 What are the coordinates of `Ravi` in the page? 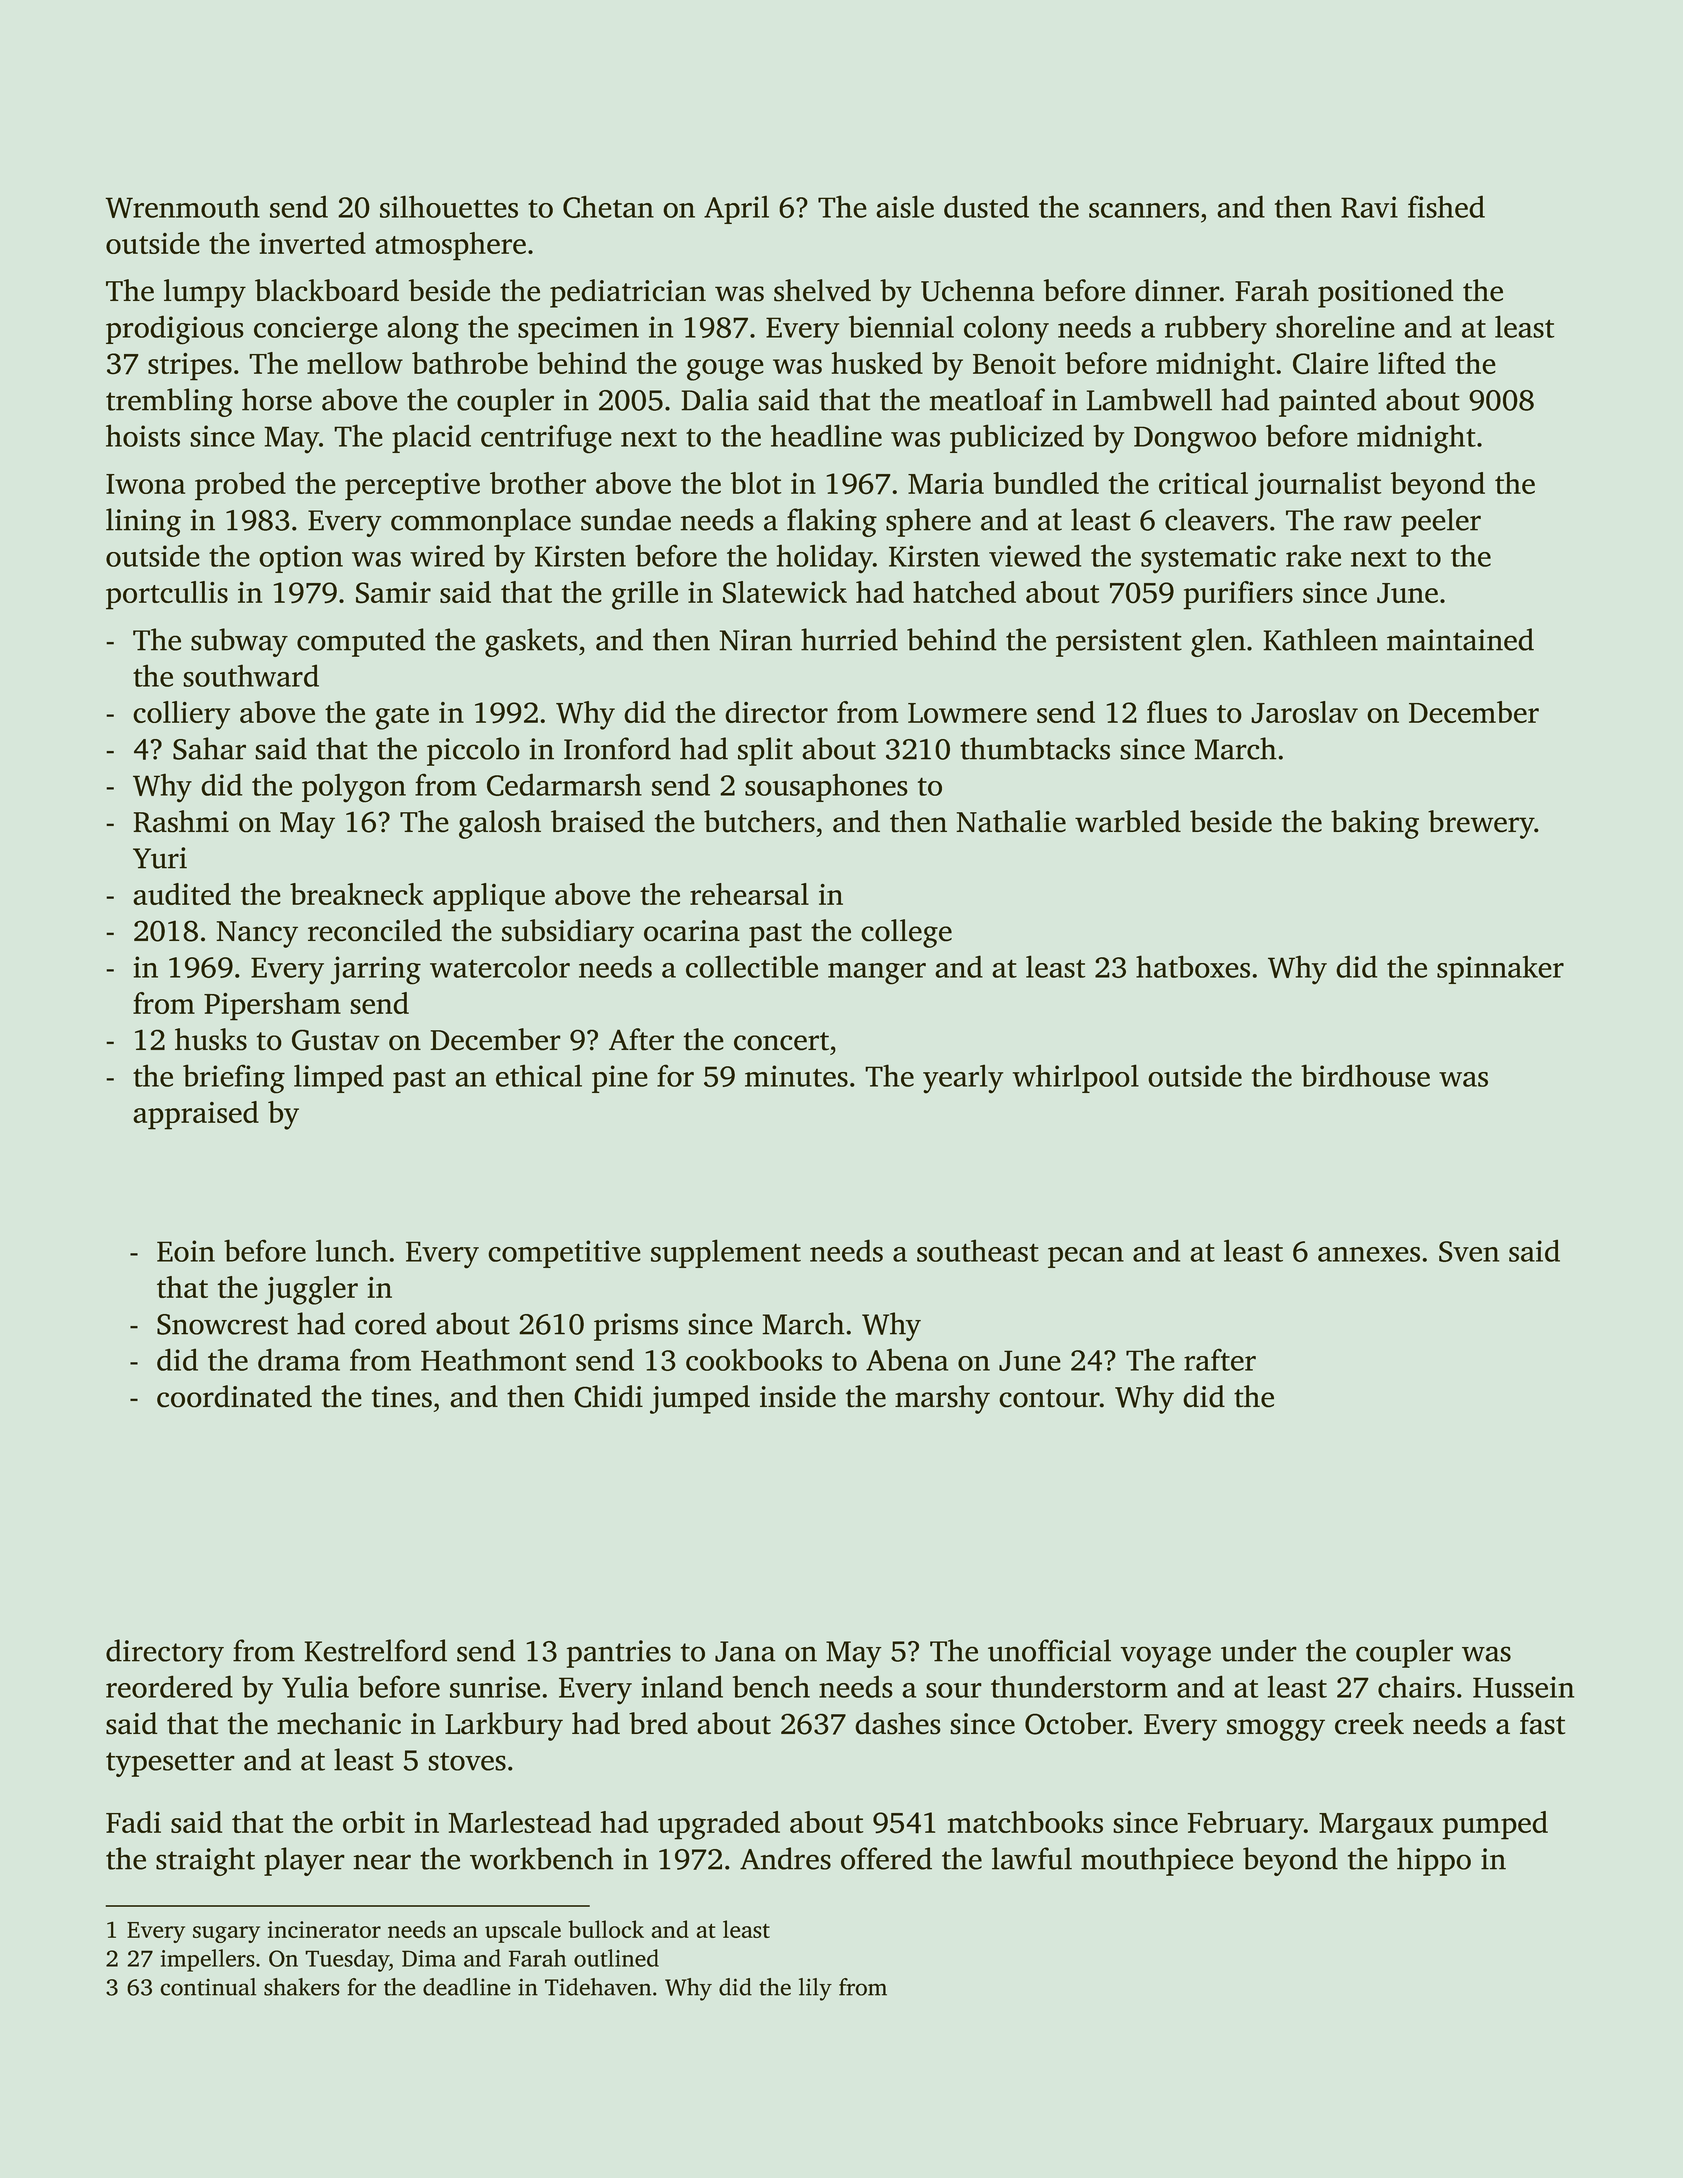 It's located at (1369, 207).
